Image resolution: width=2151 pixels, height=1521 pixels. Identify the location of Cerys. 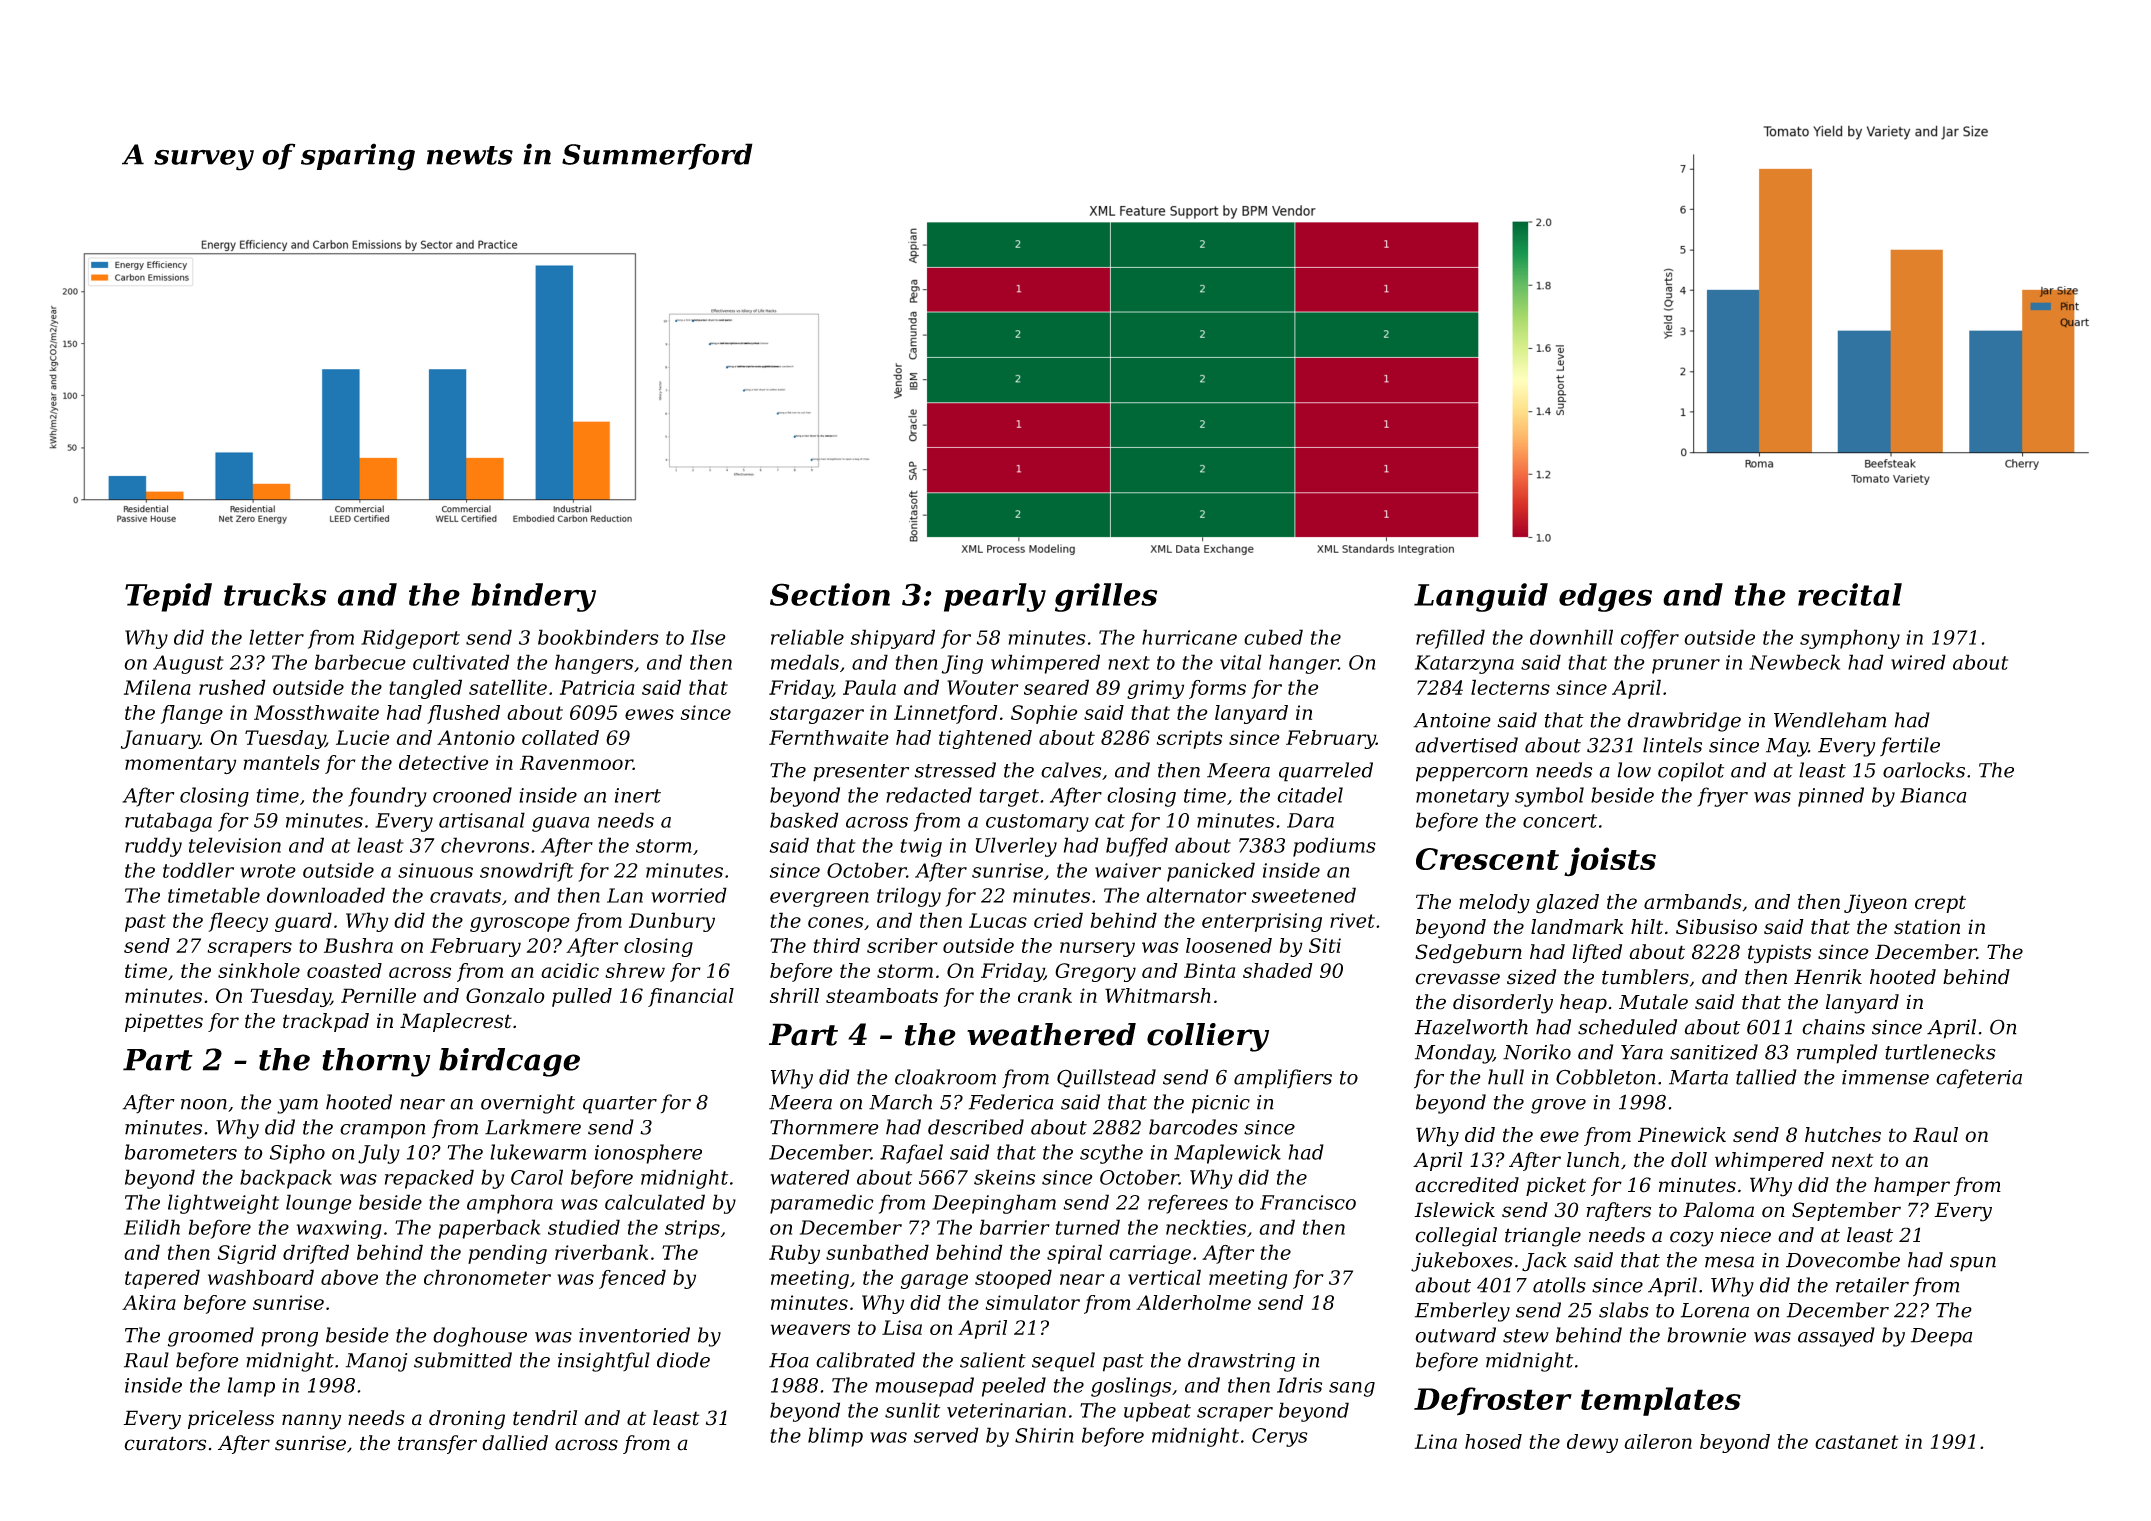
(1280, 1437).
